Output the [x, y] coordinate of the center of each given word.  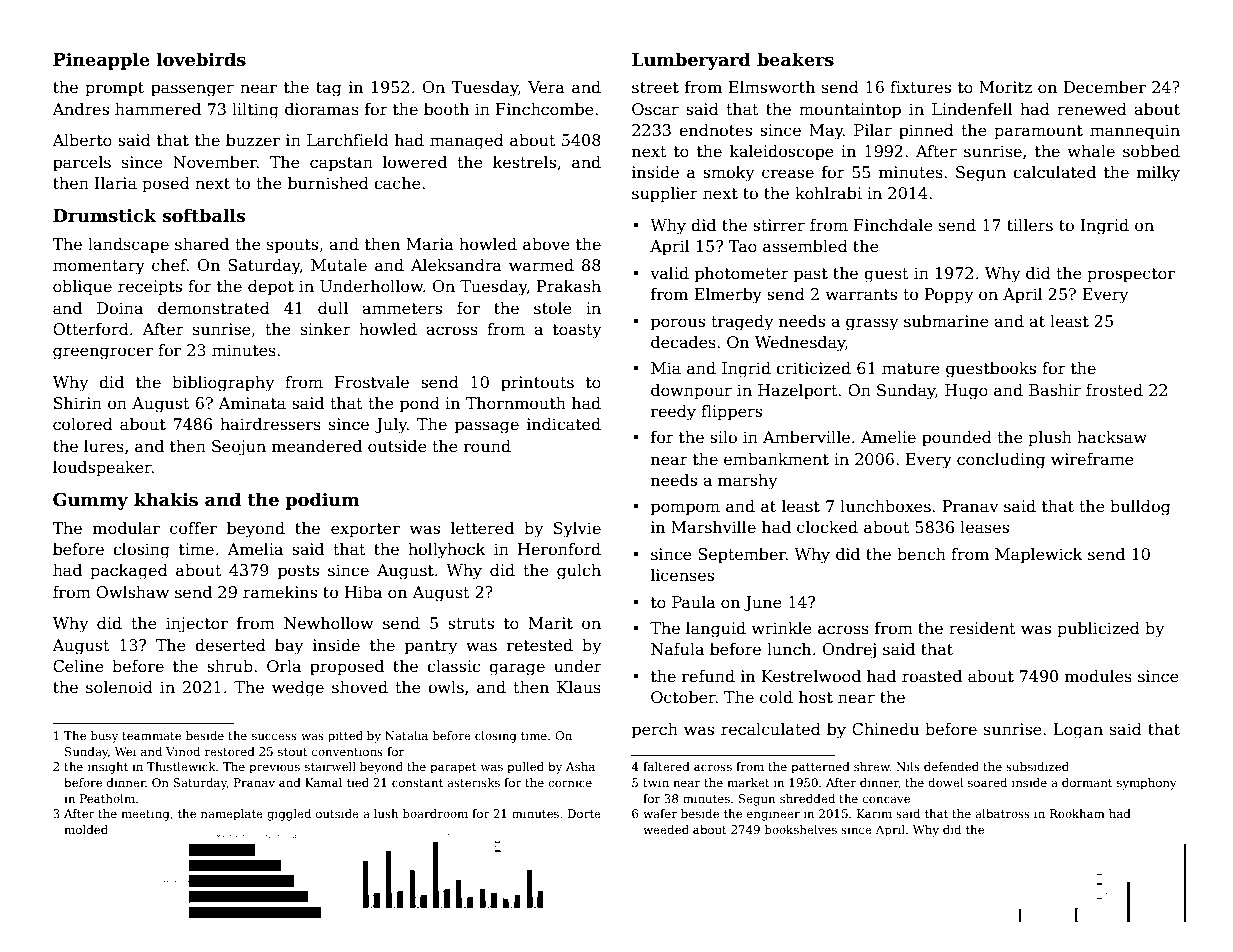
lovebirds [201, 59]
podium [322, 501]
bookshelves [801, 829]
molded [86, 829]
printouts [537, 384]
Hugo [966, 392]
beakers [795, 59]
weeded [666, 829]
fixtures [920, 87]
